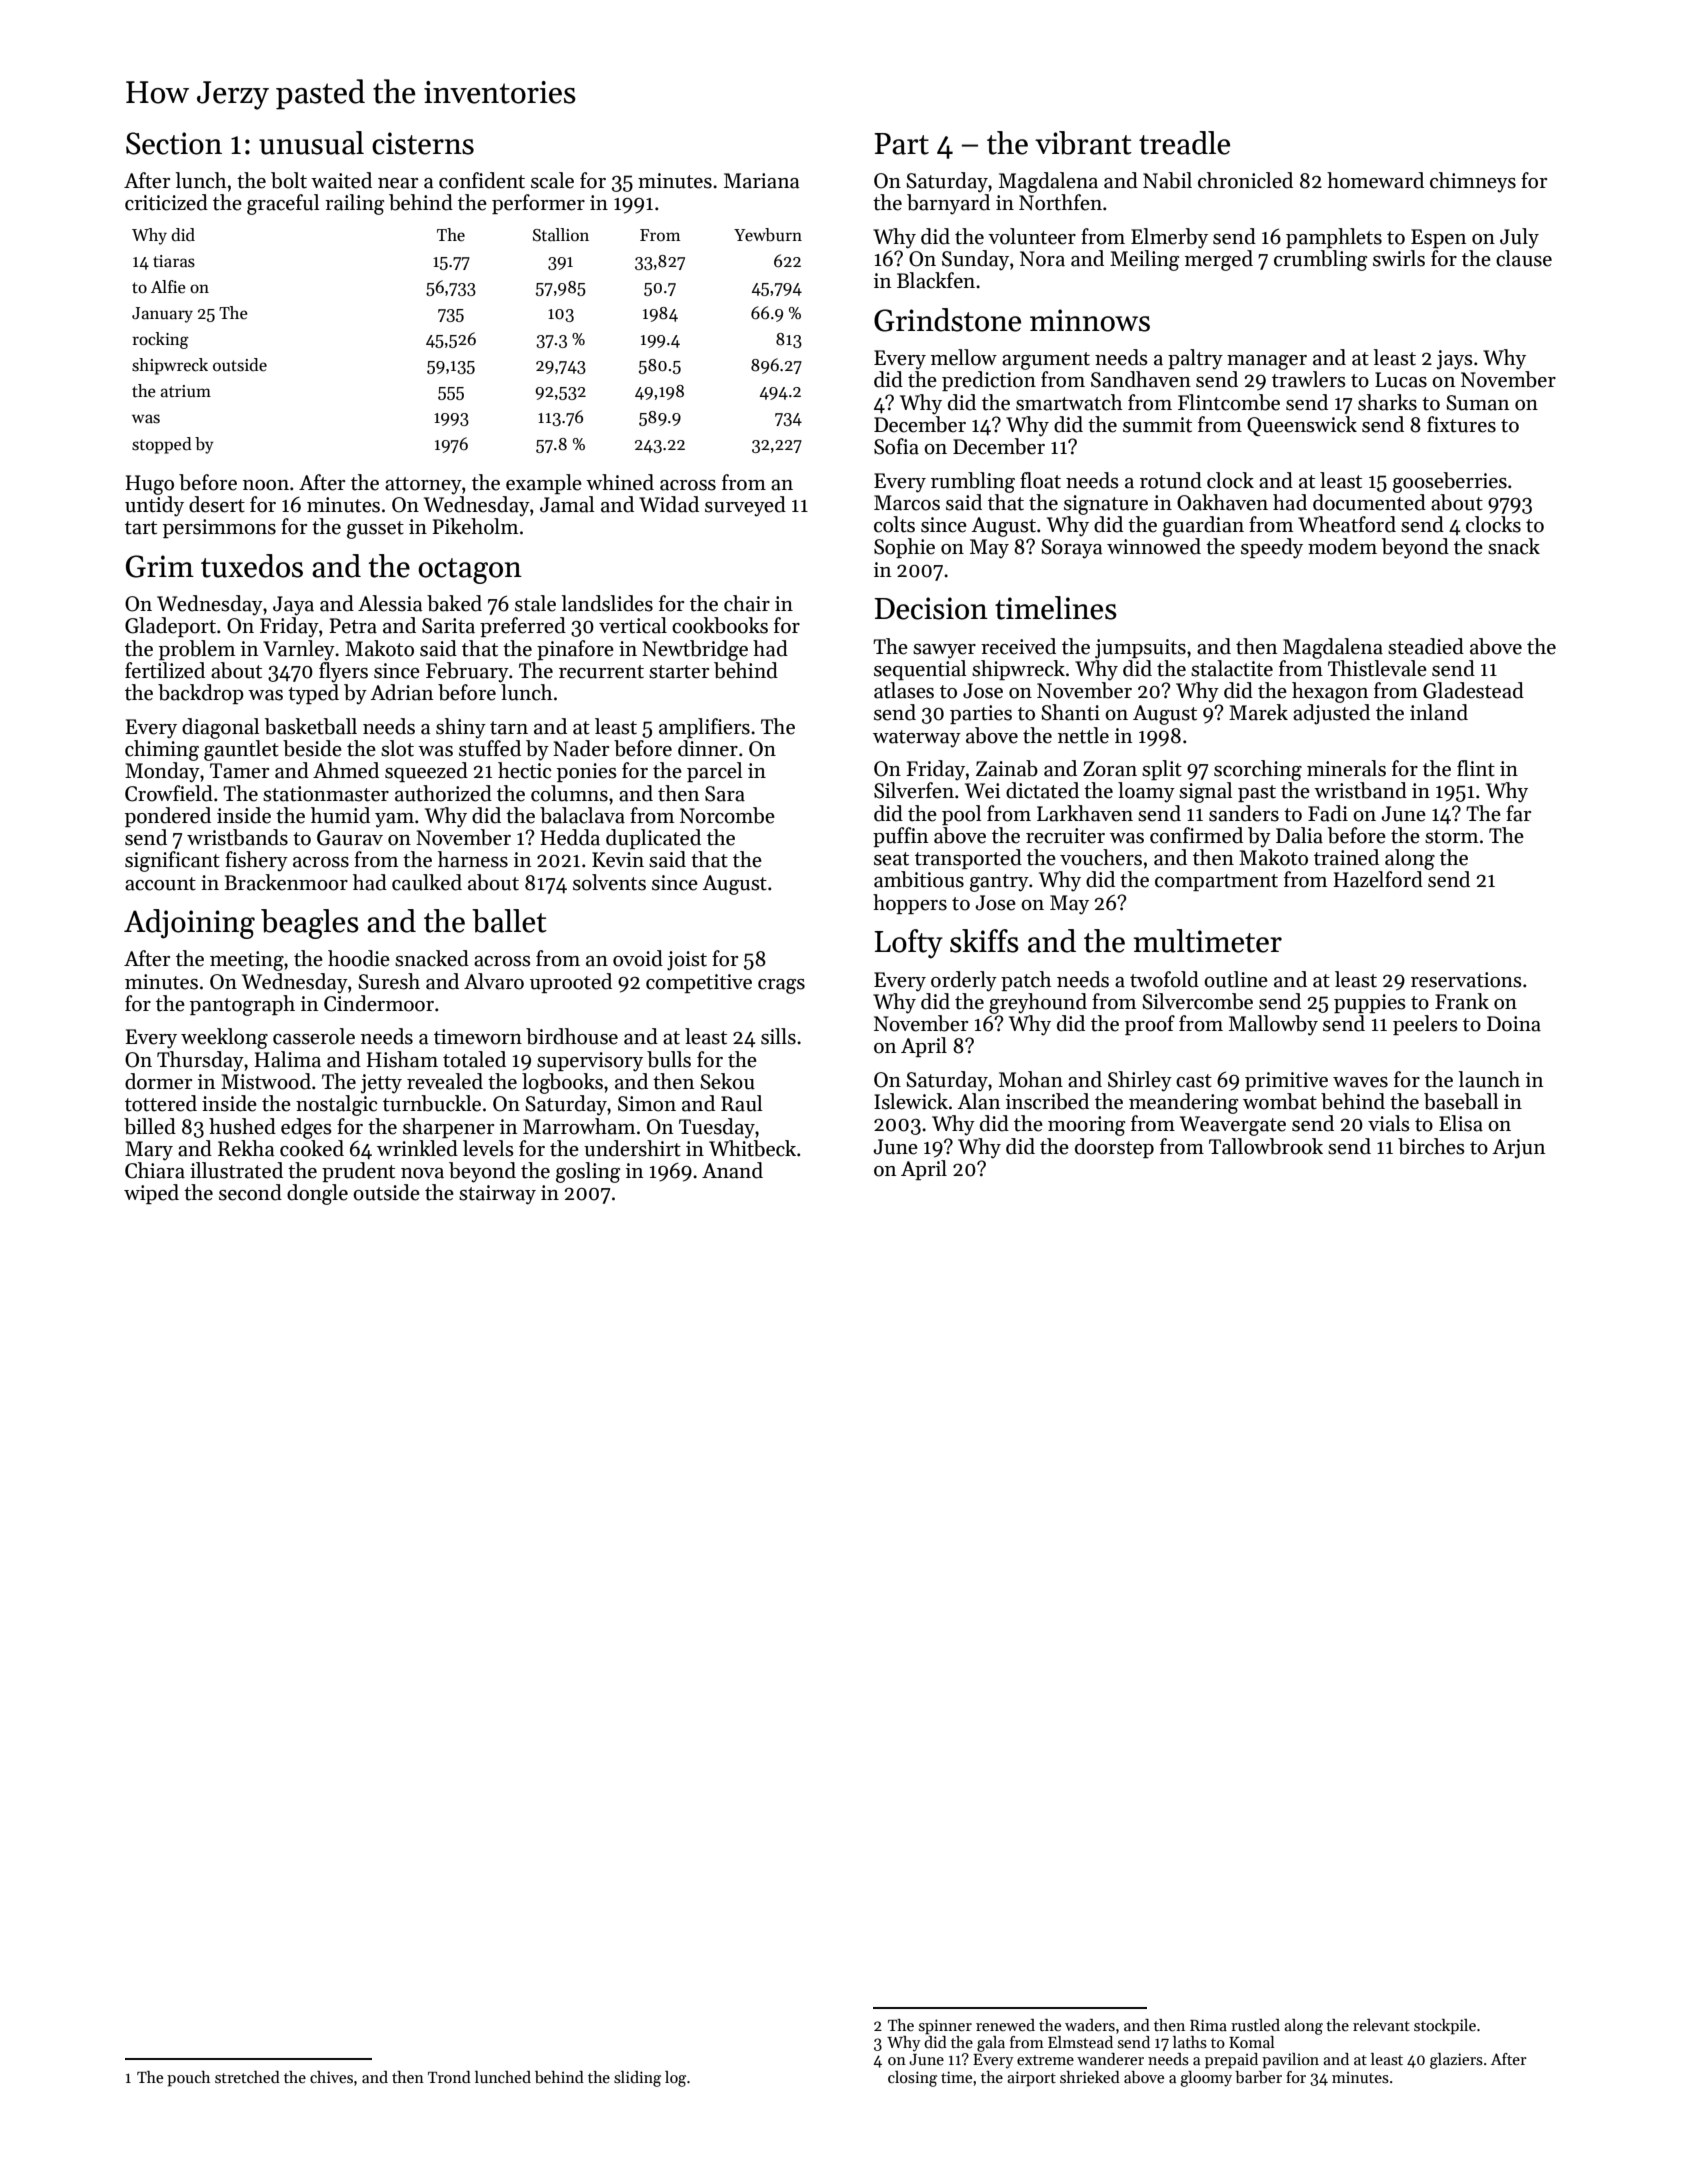  I want to click on chives, so click(331, 2077).
